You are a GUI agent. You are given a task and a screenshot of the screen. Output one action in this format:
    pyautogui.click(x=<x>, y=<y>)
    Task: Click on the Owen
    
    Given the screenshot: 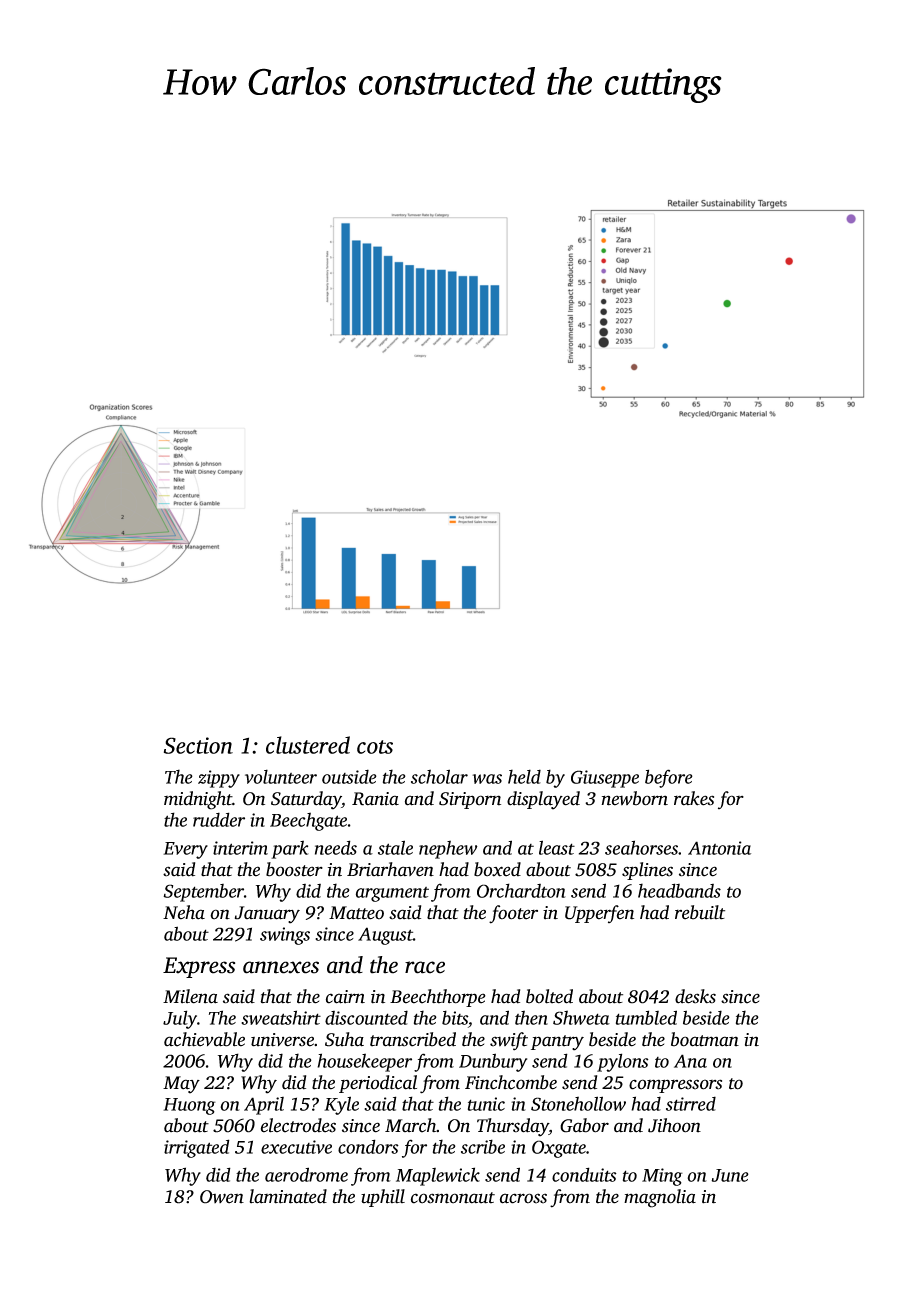 What is the action you would take?
    pyautogui.click(x=222, y=1197)
